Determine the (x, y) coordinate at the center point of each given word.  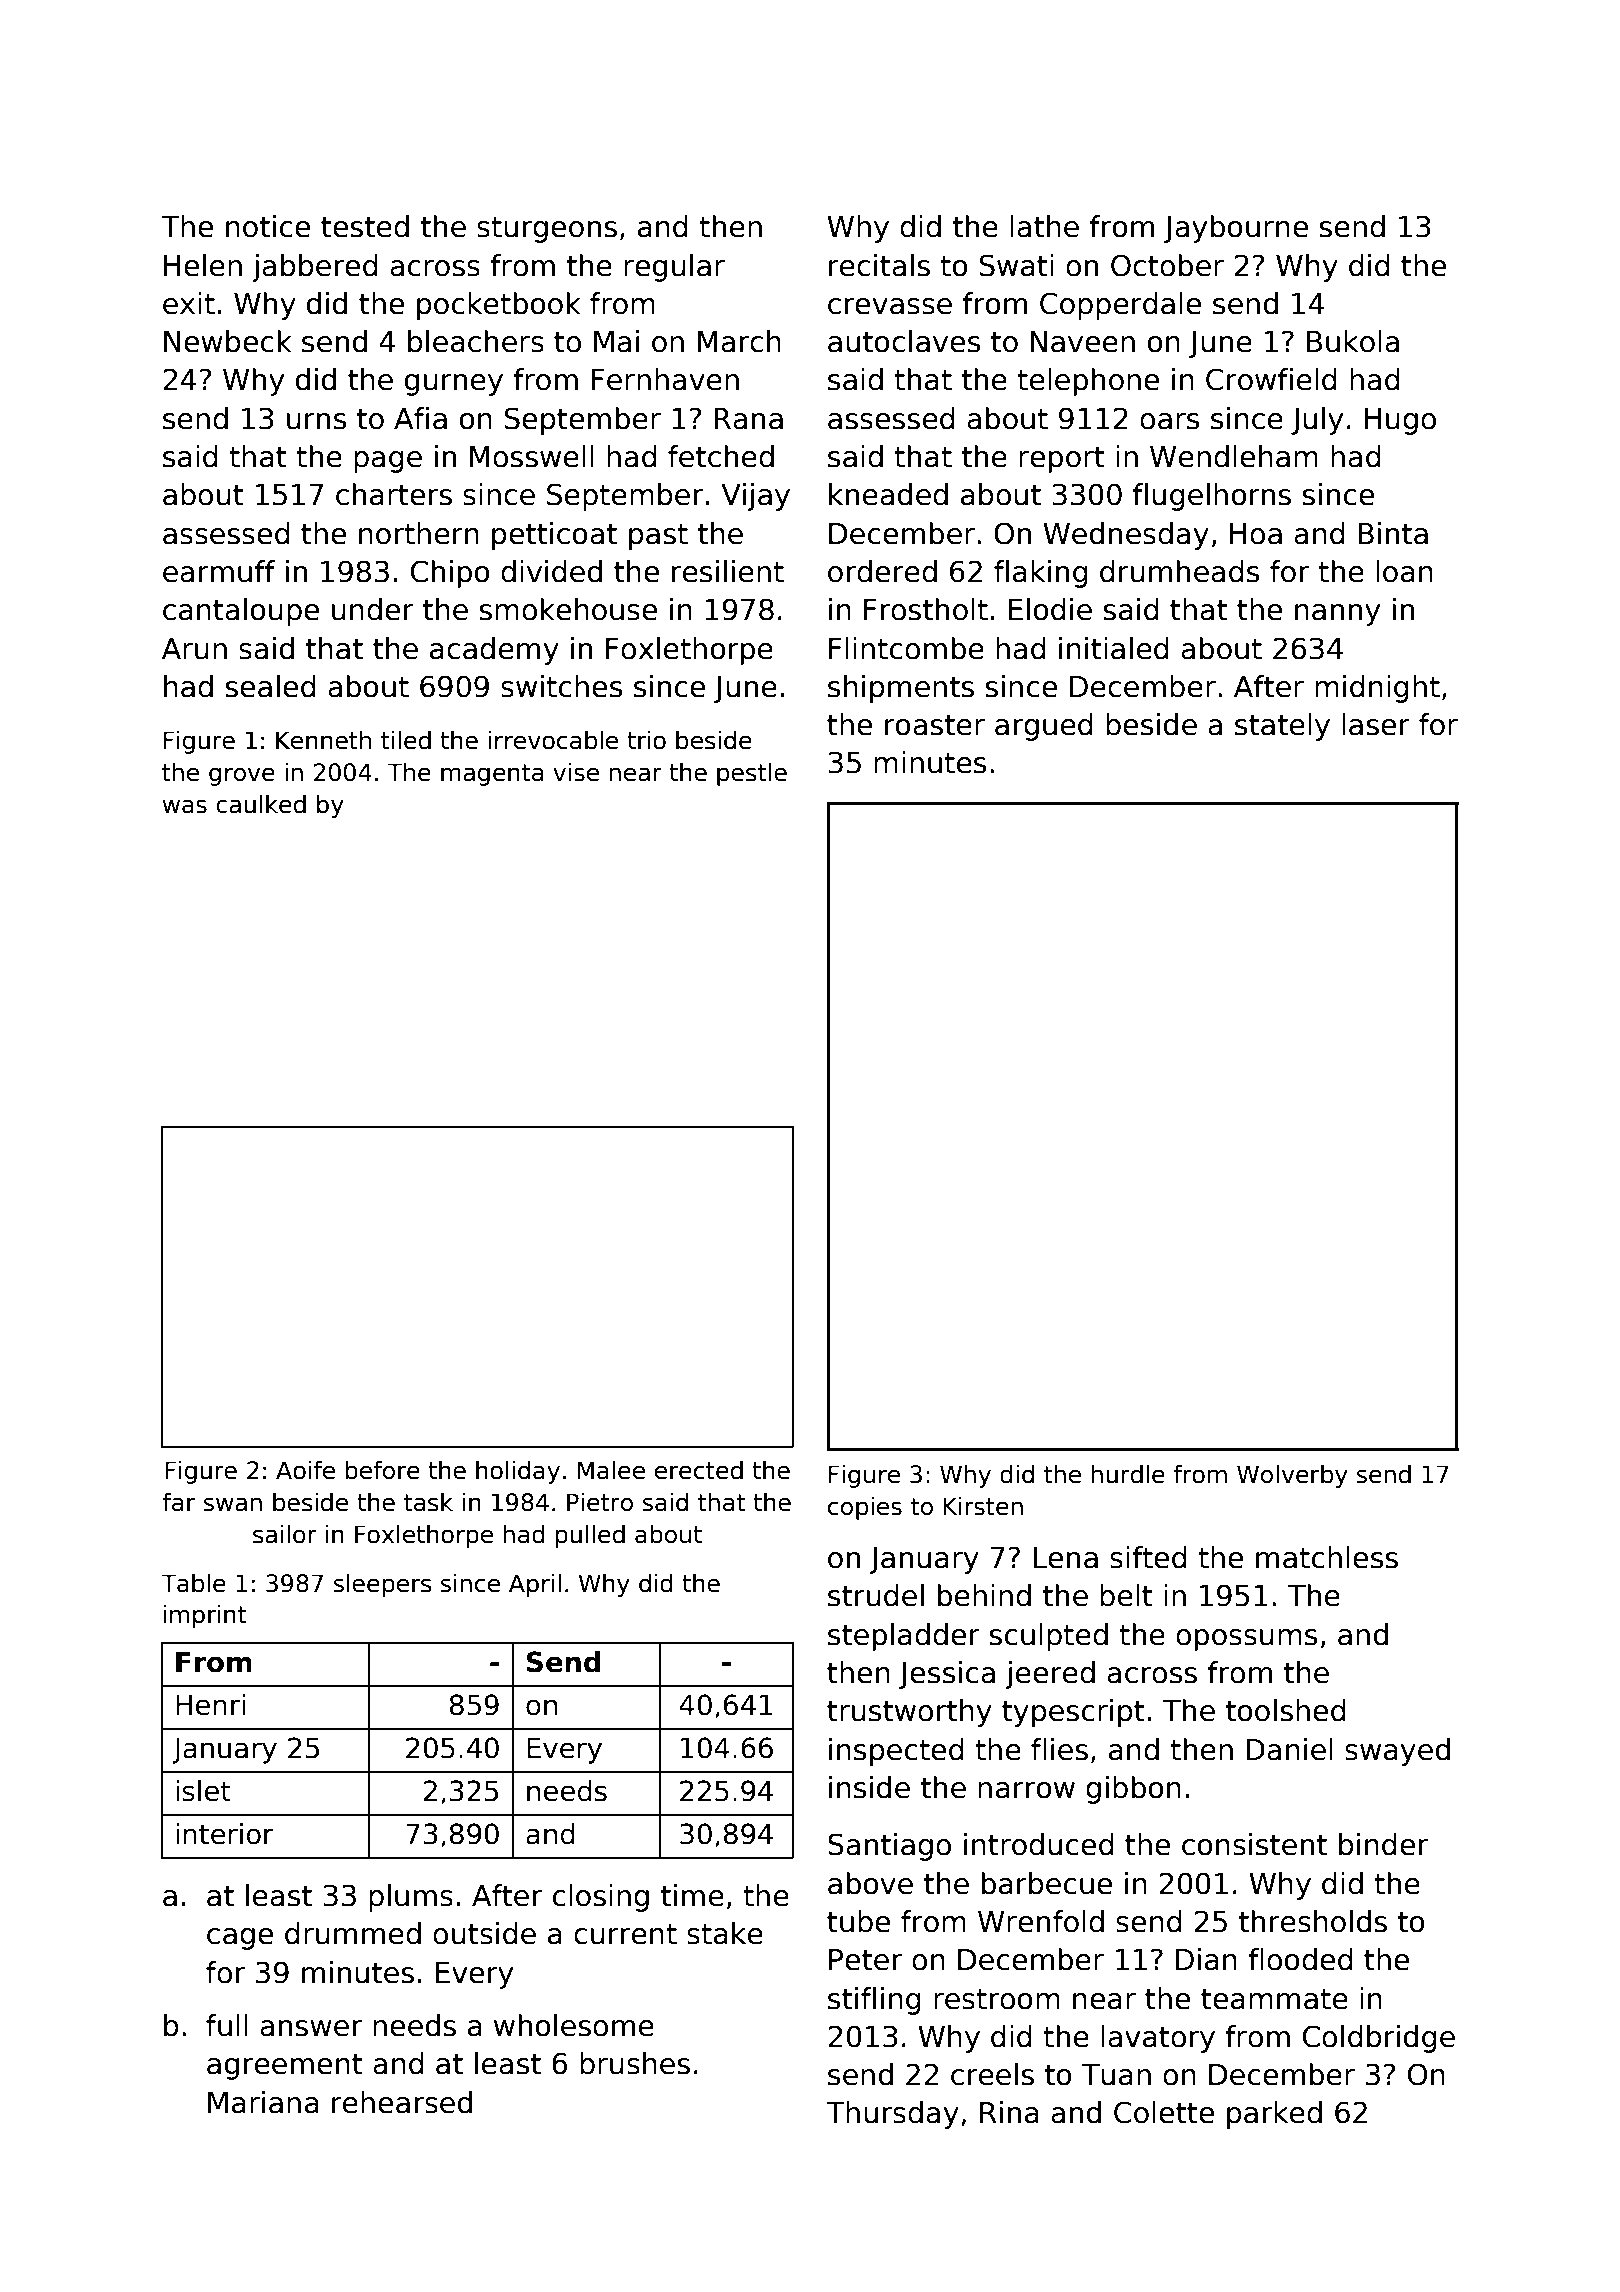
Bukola (1353, 341)
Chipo (450, 574)
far (179, 1502)
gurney (454, 385)
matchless (1327, 1557)
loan (1404, 571)
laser (1376, 724)
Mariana (263, 2102)
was (184, 806)
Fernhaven (665, 379)
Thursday (892, 2115)
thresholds (1313, 1921)
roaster (935, 725)
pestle (752, 774)
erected (699, 1470)
